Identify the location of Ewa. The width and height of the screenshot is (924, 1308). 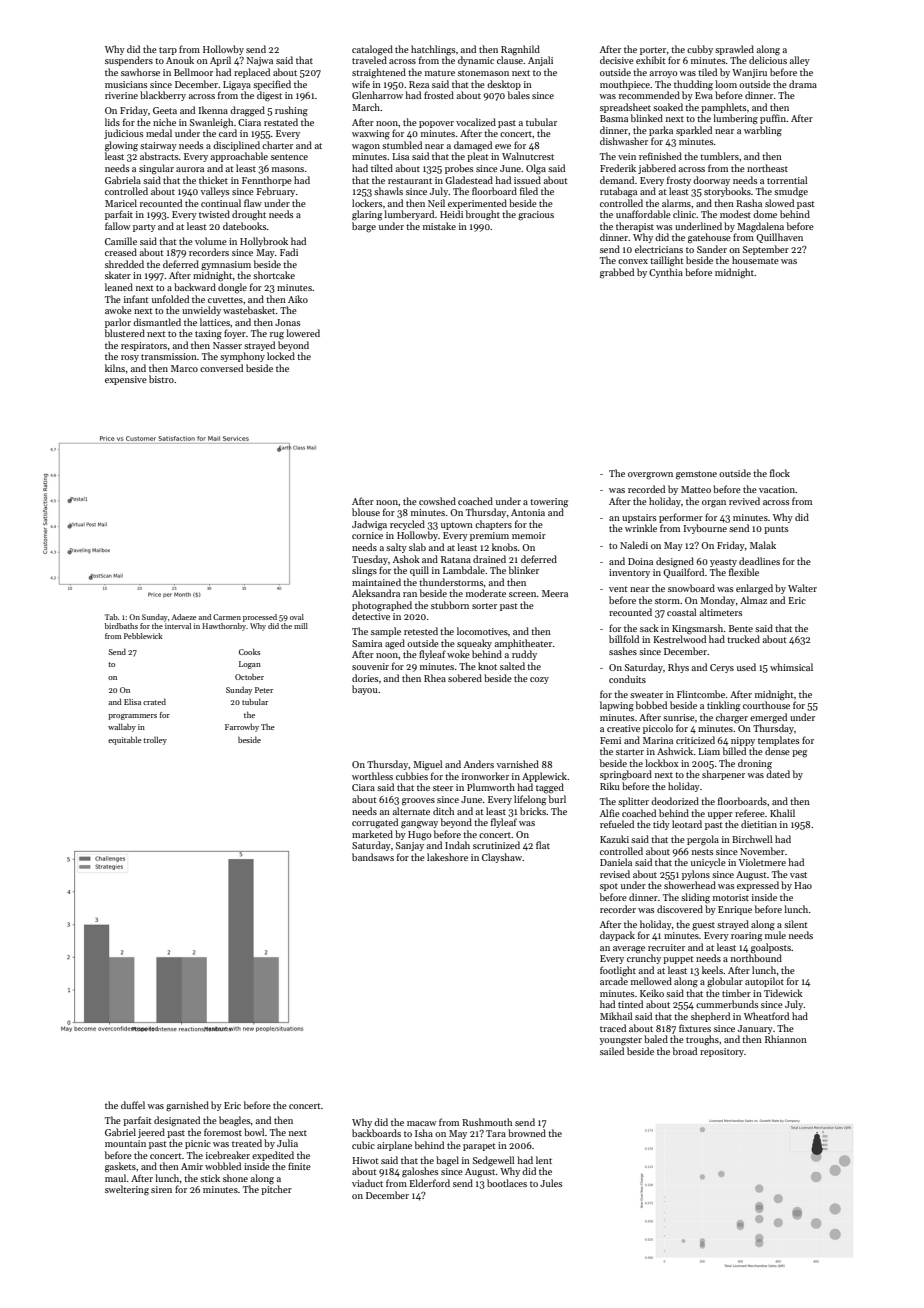
(704, 95).
